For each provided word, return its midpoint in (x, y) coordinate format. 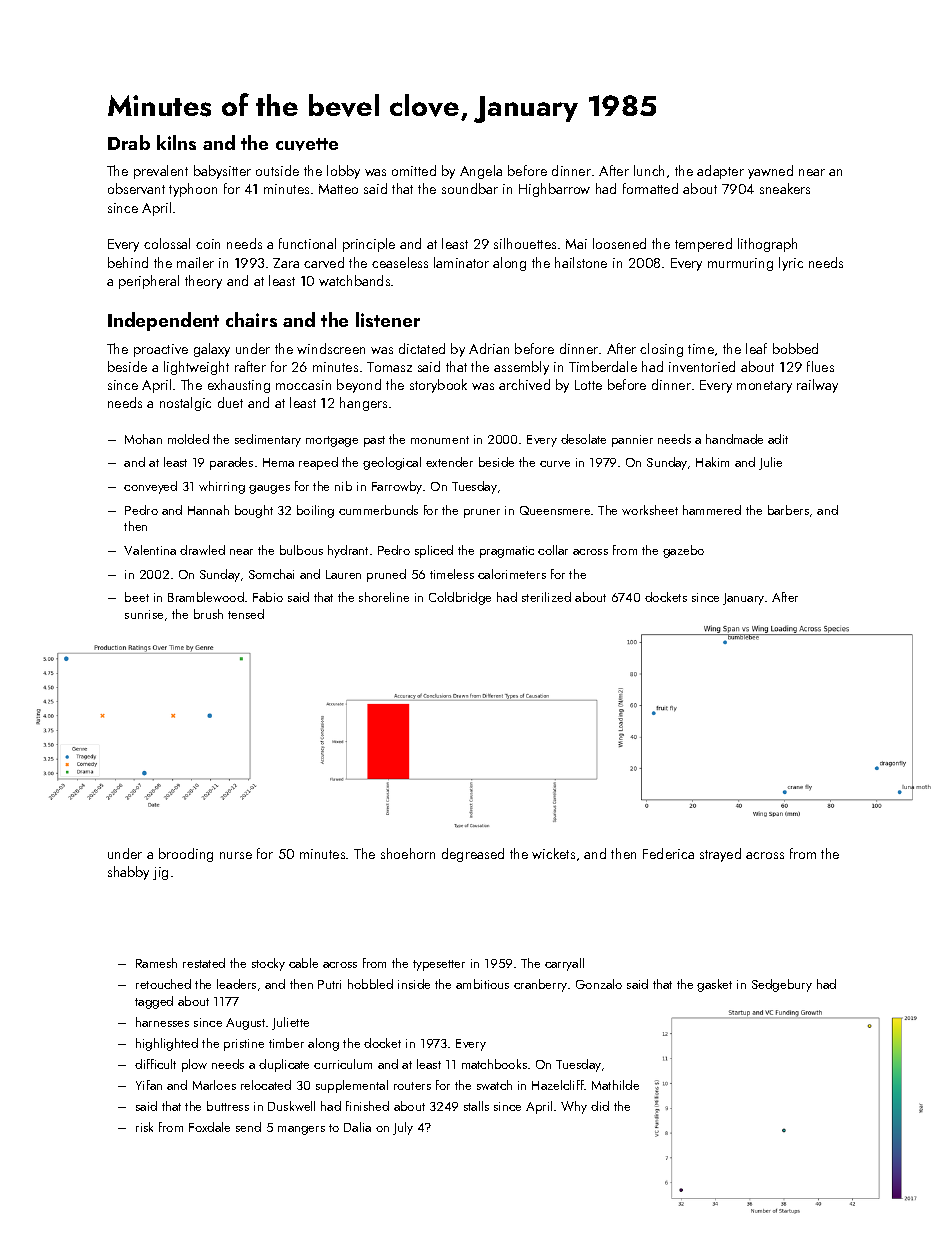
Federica (668, 853)
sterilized (546, 597)
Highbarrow (554, 190)
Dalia (357, 1127)
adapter (720, 172)
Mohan (143, 439)
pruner (482, 513)
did (600, 1106)
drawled (202, 550)
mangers (301, 1130)
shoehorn (408, 853)
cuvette (307, 144)
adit (778, 439)
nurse (236, 855)
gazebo (683, 551)
